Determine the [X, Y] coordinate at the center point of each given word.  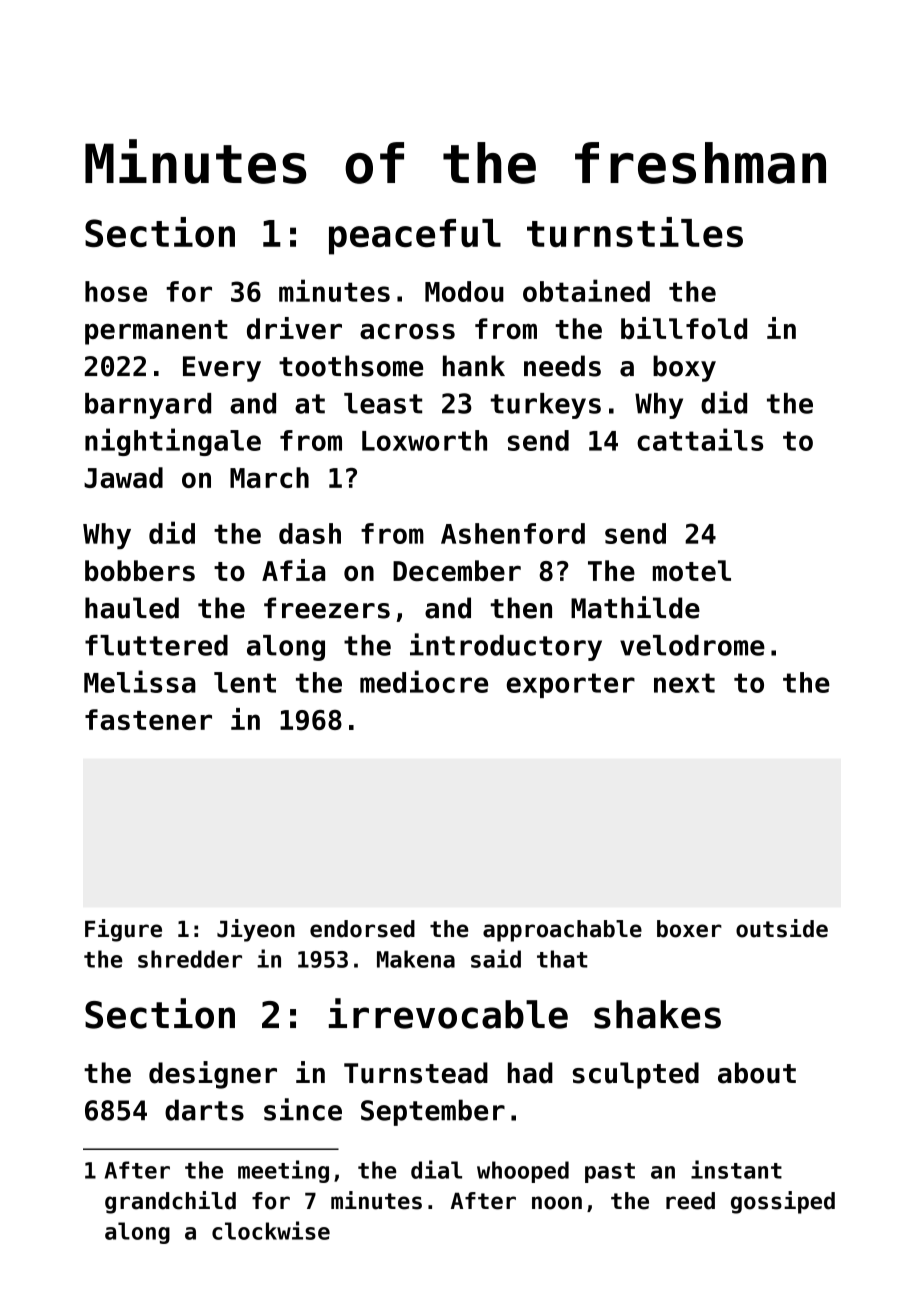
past [610, 1173]
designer [213, 1075]
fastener [148, 719]
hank [474, 366]
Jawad [123, 477]
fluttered [156, 645]
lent [245, 682]
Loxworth [424, 440]
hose [116, 291]
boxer [689, 929]
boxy [684, 368]
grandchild [170, 1202]
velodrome [692, 645]
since [303, 1109]
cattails [700, 439]
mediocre [424, 681]
